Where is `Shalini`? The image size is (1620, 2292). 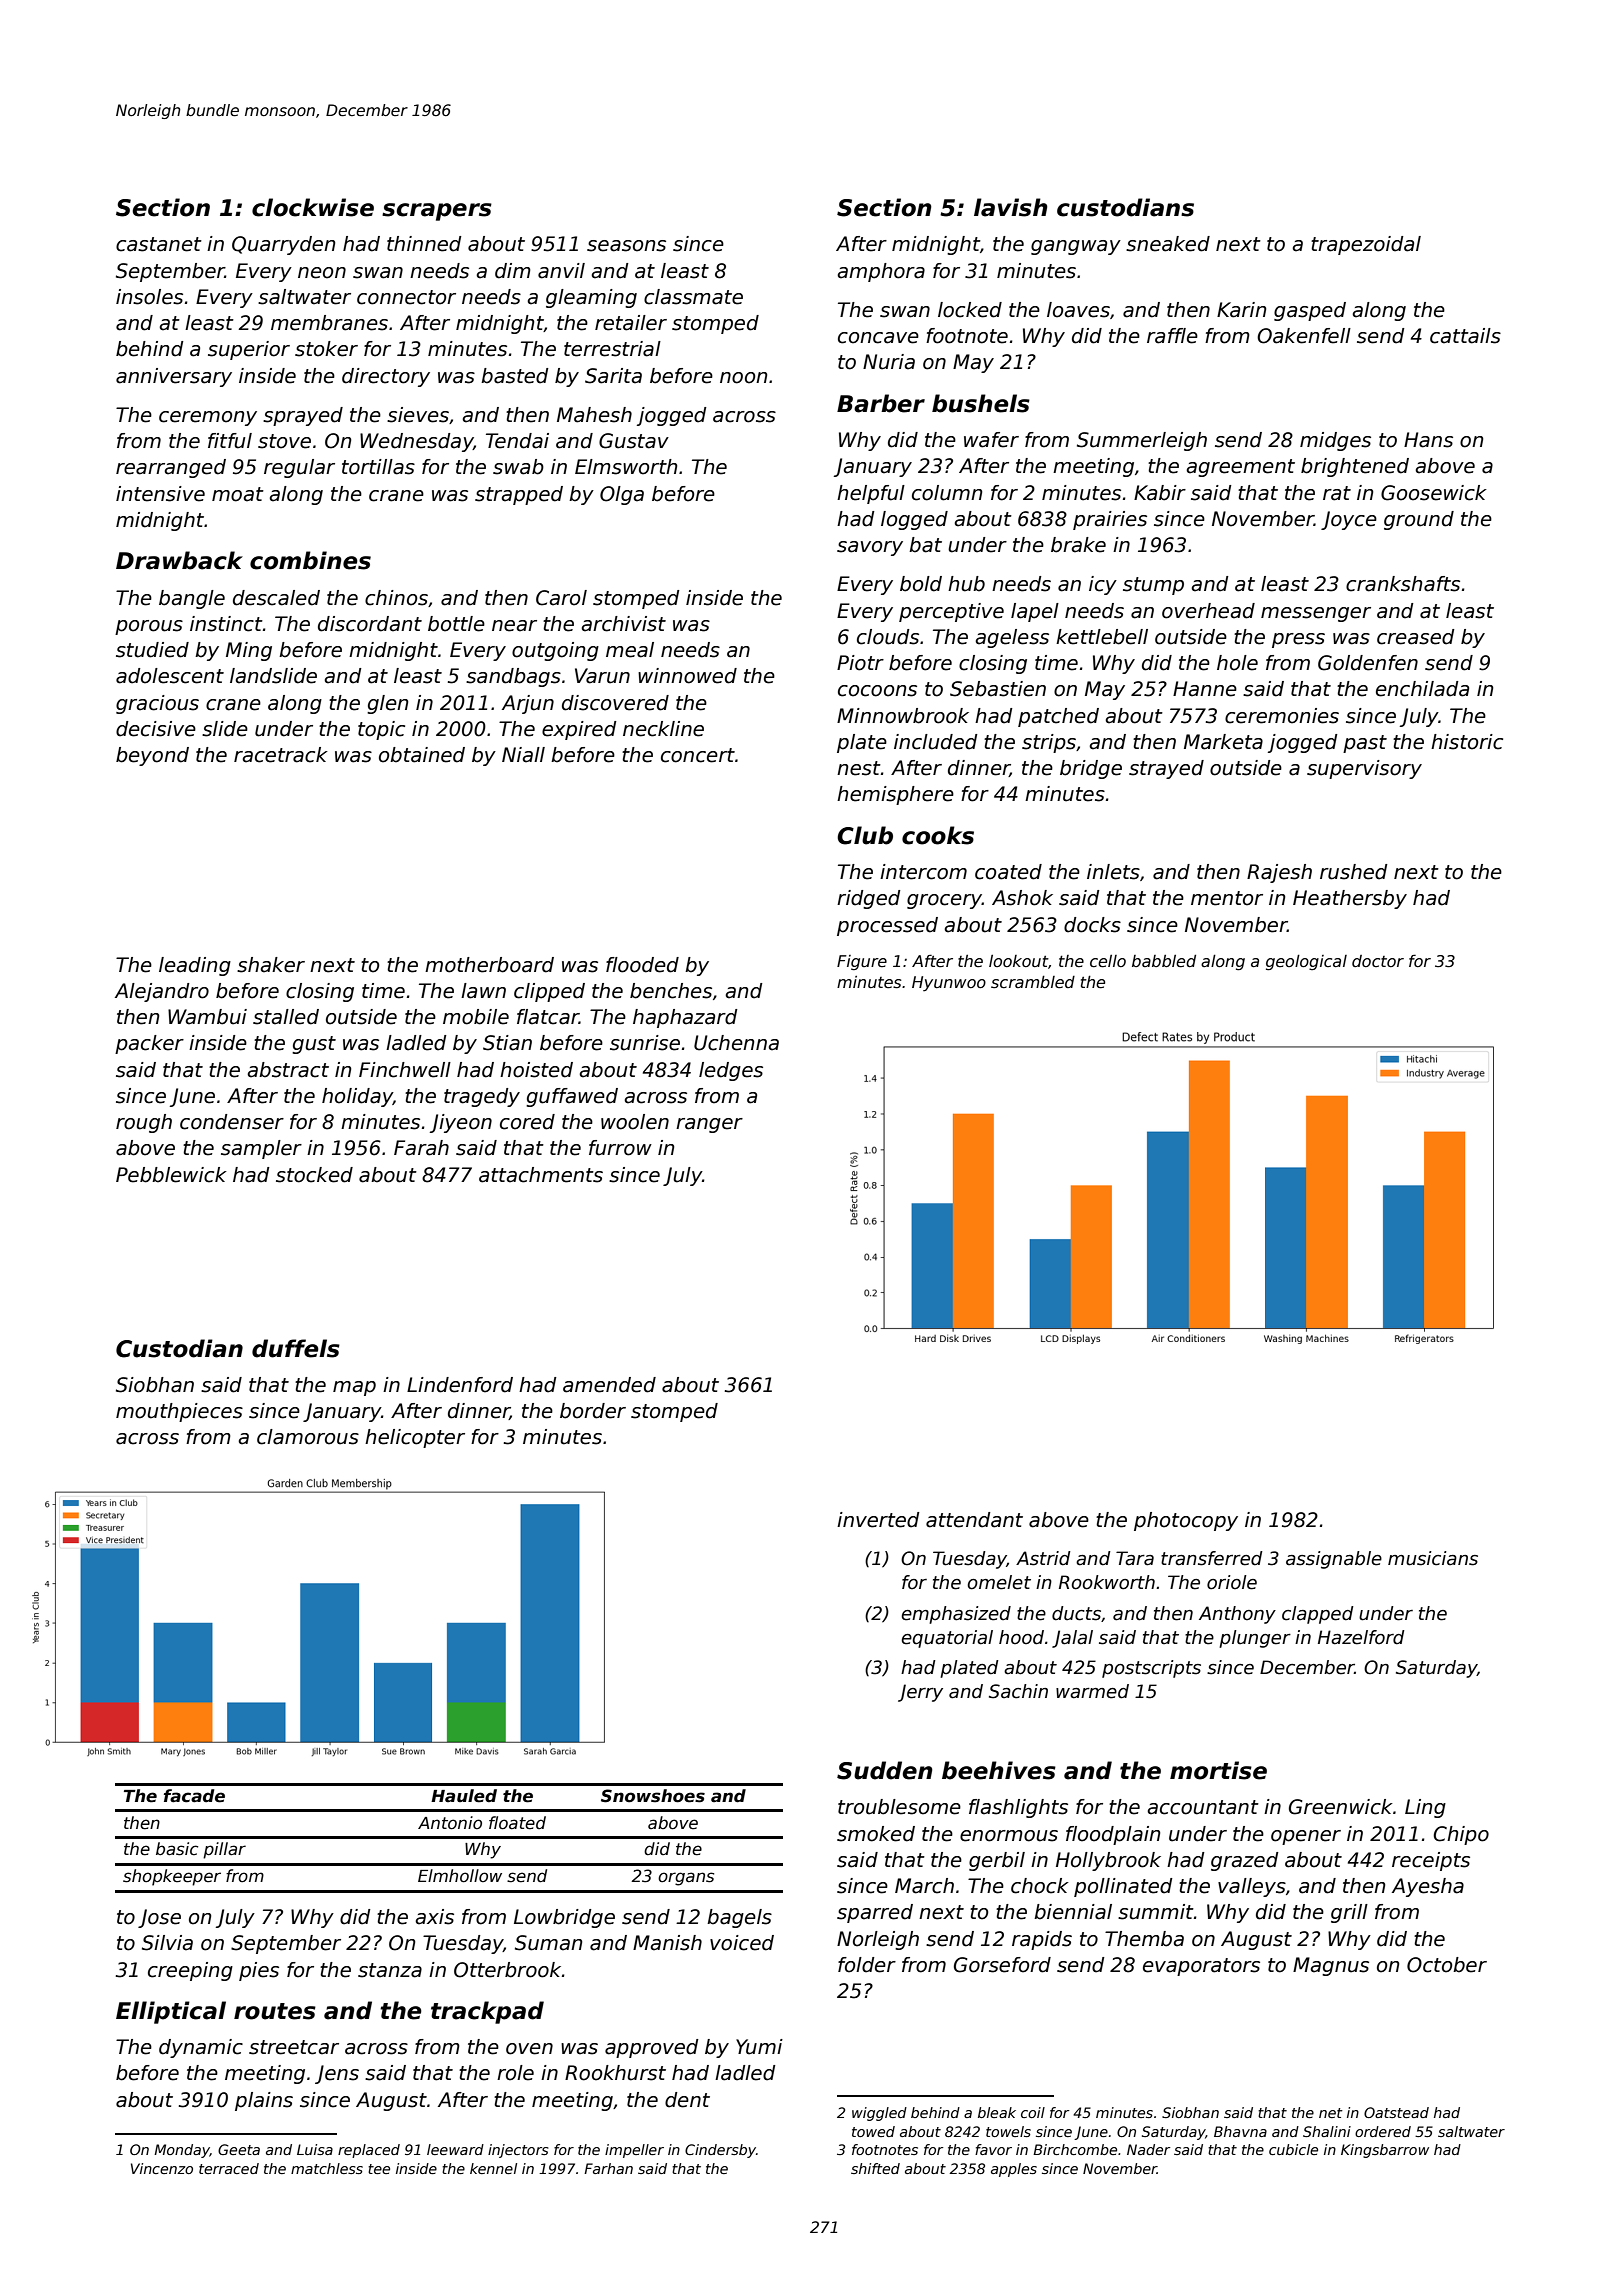 Shalini is located at coordinates (1327, 2131).
